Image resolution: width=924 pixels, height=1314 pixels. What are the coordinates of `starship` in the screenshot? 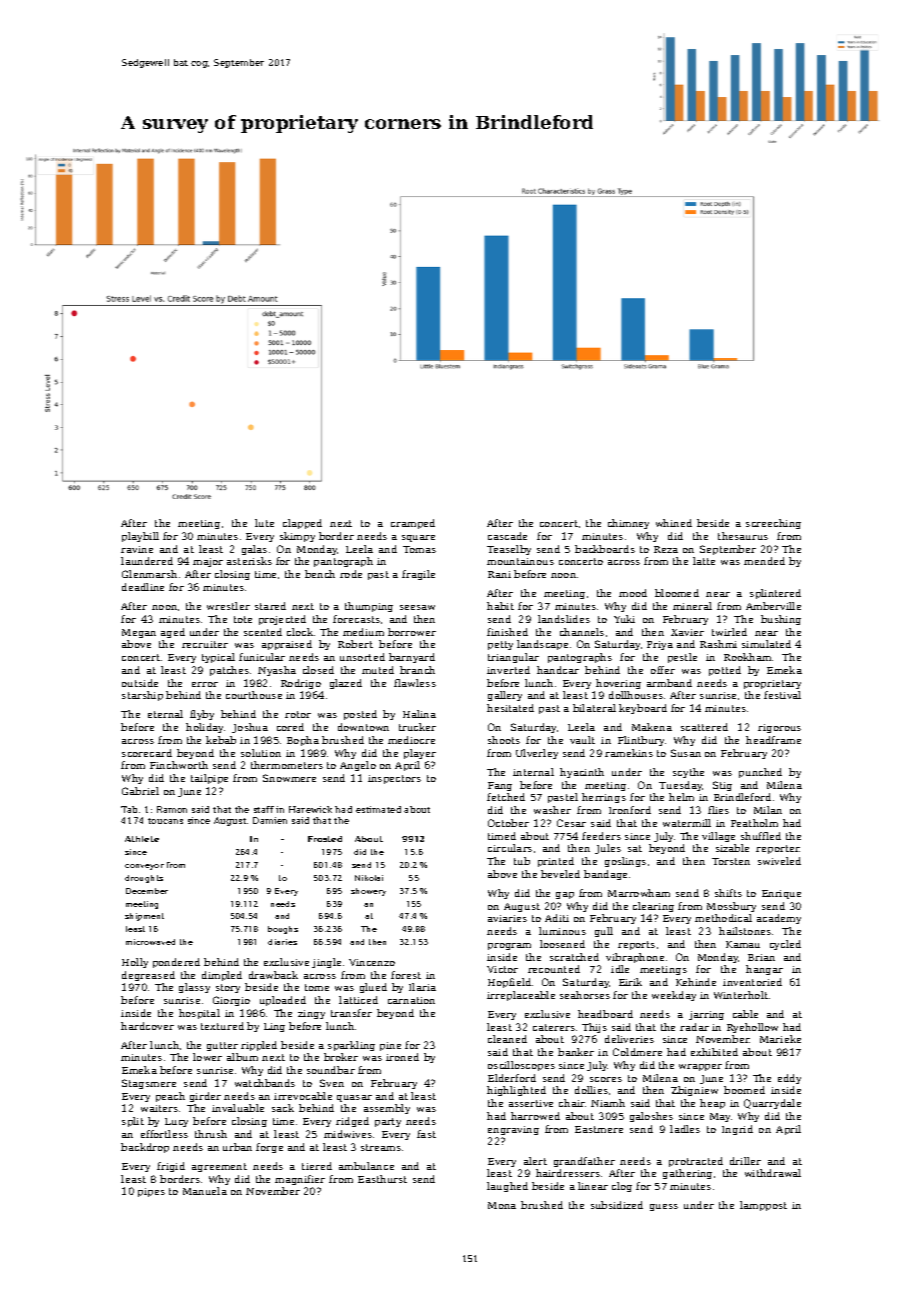 It's located at (142, 696).
